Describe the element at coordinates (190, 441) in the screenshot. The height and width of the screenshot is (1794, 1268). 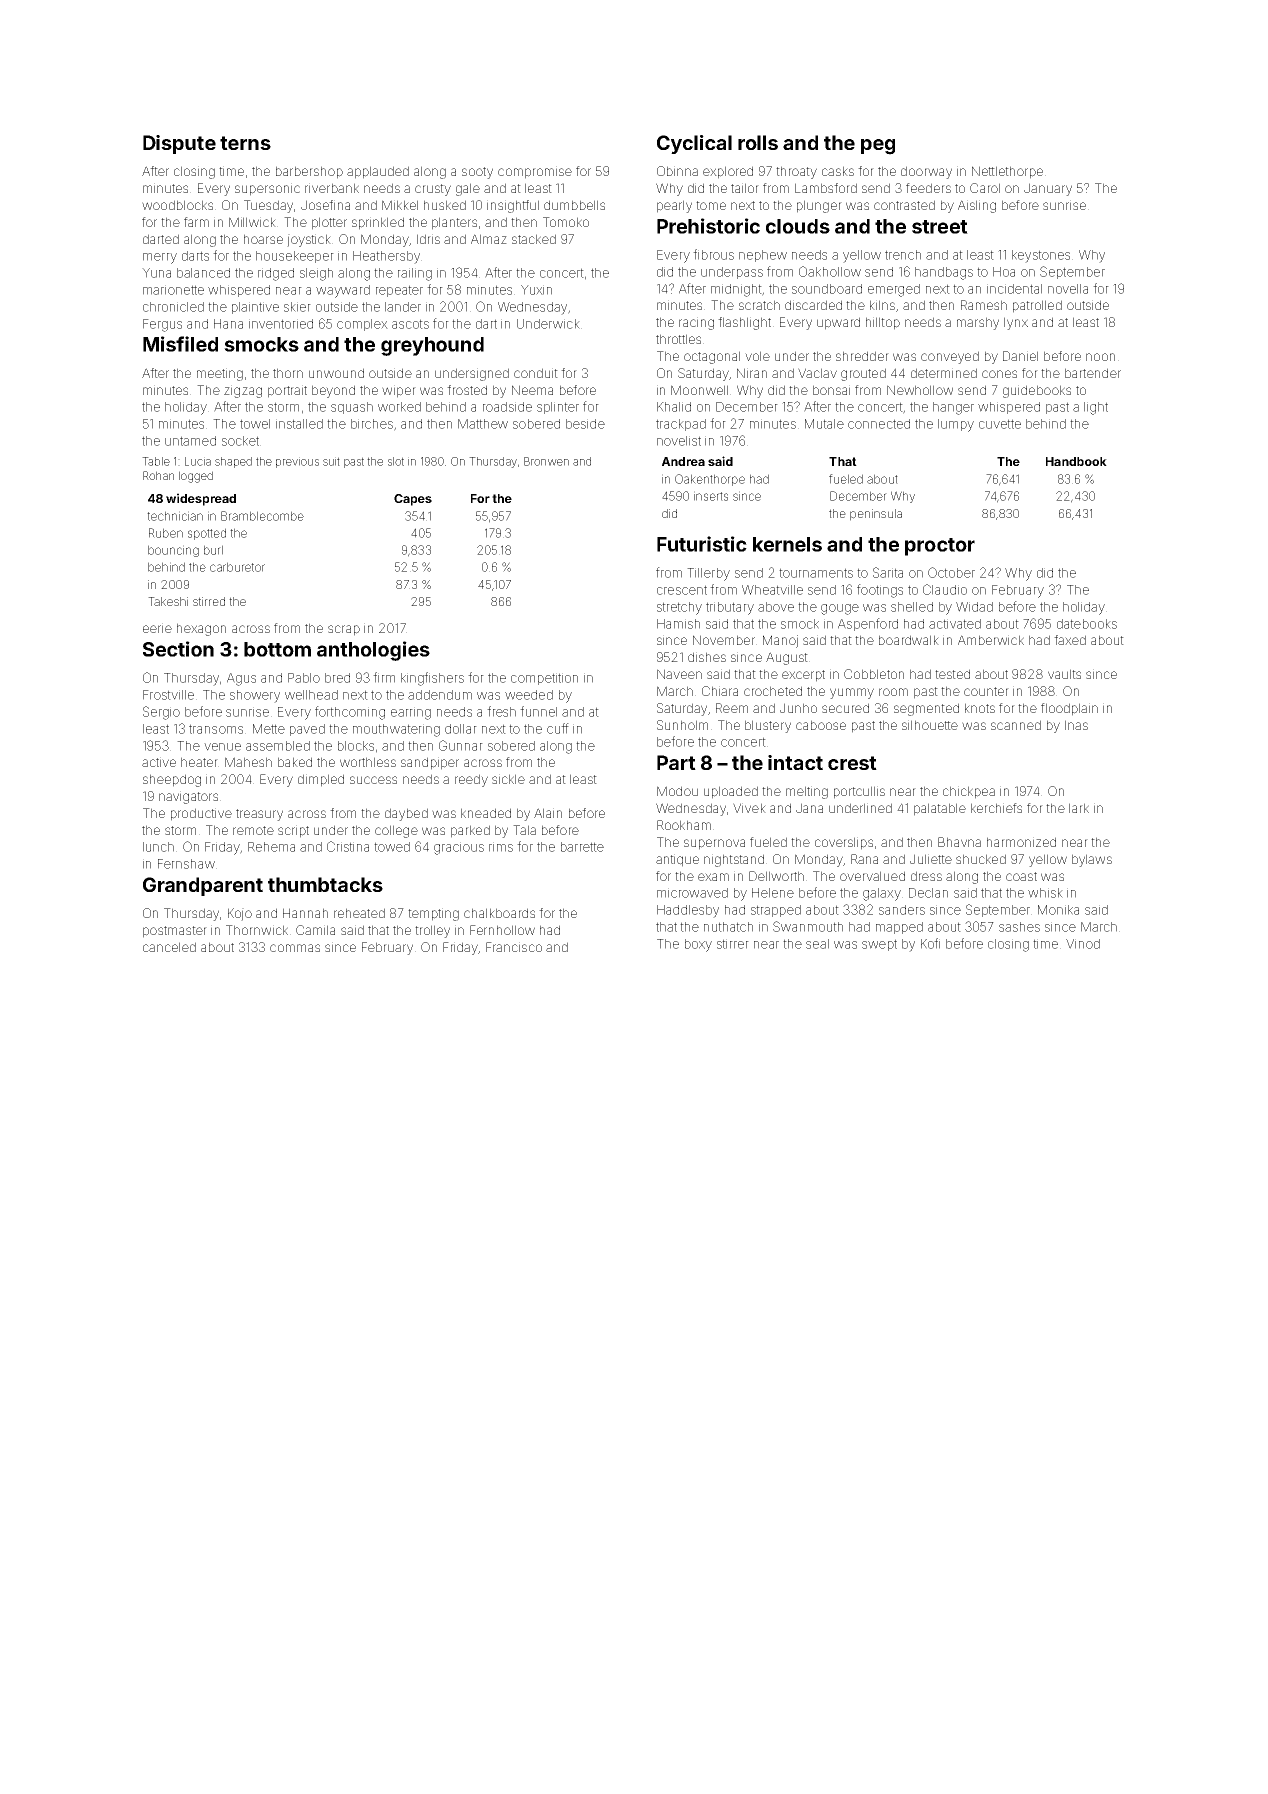
I see `untamed` at that location.
